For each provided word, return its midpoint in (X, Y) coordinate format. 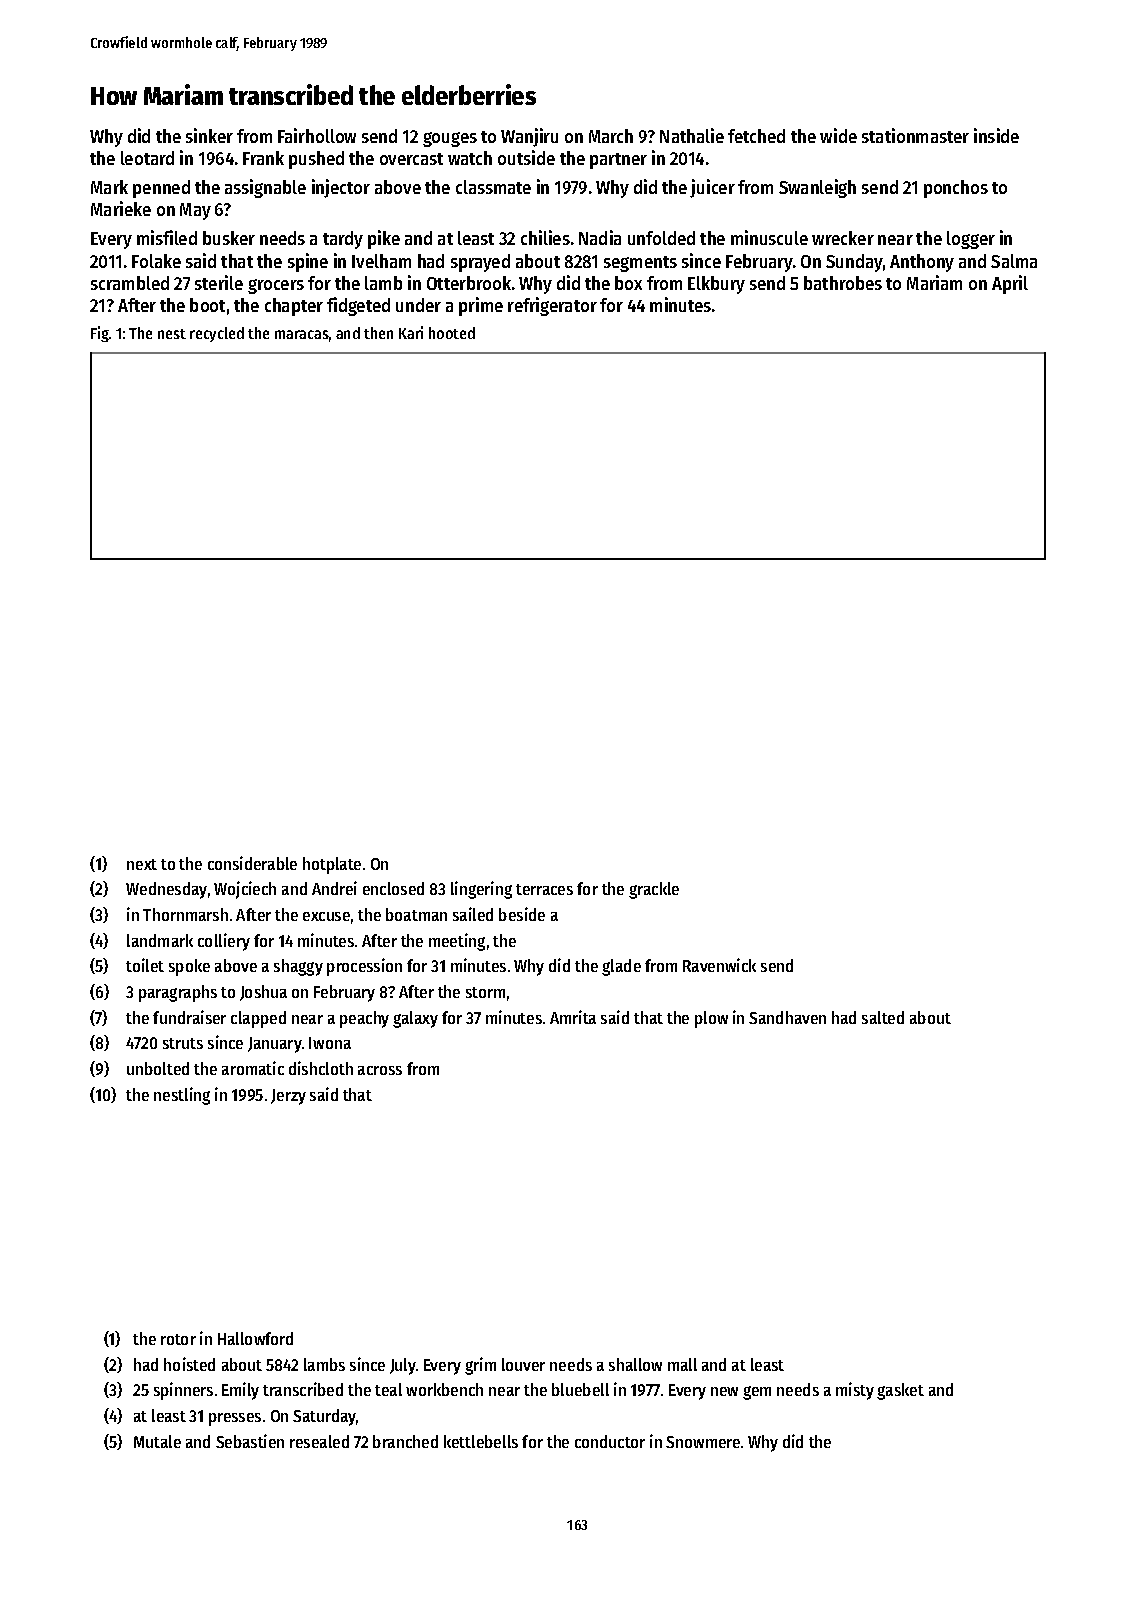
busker (229, 238)
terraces (544, 889)
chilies (545, 237)
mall (682, 1364)
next (142, 864)
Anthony (922, 263)
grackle (654, 890)
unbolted (158, 1068)
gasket (900, 1391)
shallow (635, 1364)
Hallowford (255, 1338)
